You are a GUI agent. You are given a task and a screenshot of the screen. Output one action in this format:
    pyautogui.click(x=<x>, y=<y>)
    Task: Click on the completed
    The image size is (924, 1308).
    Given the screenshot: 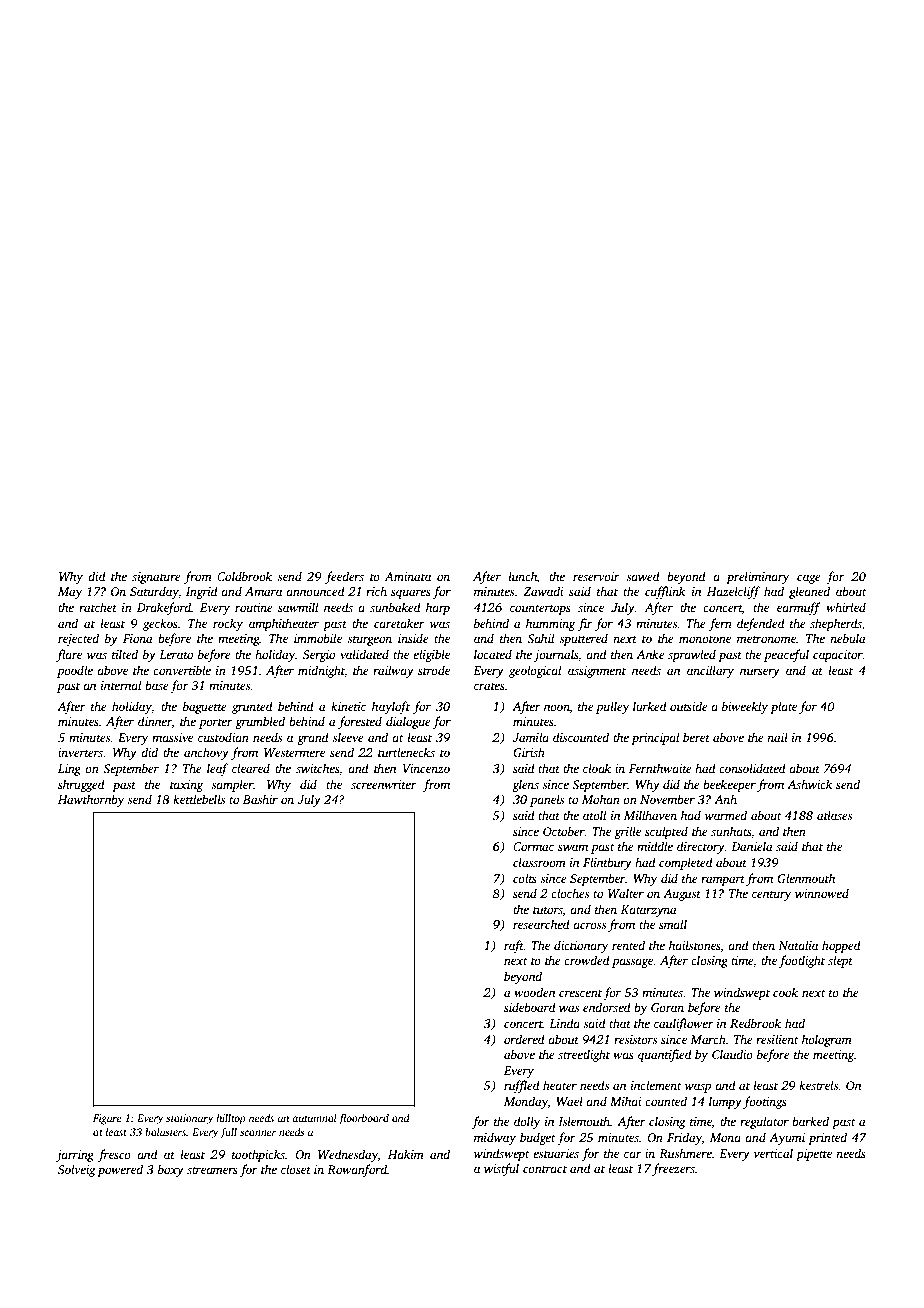 What is the action you would take?
    pyautogui.click(x=686, y=863)
